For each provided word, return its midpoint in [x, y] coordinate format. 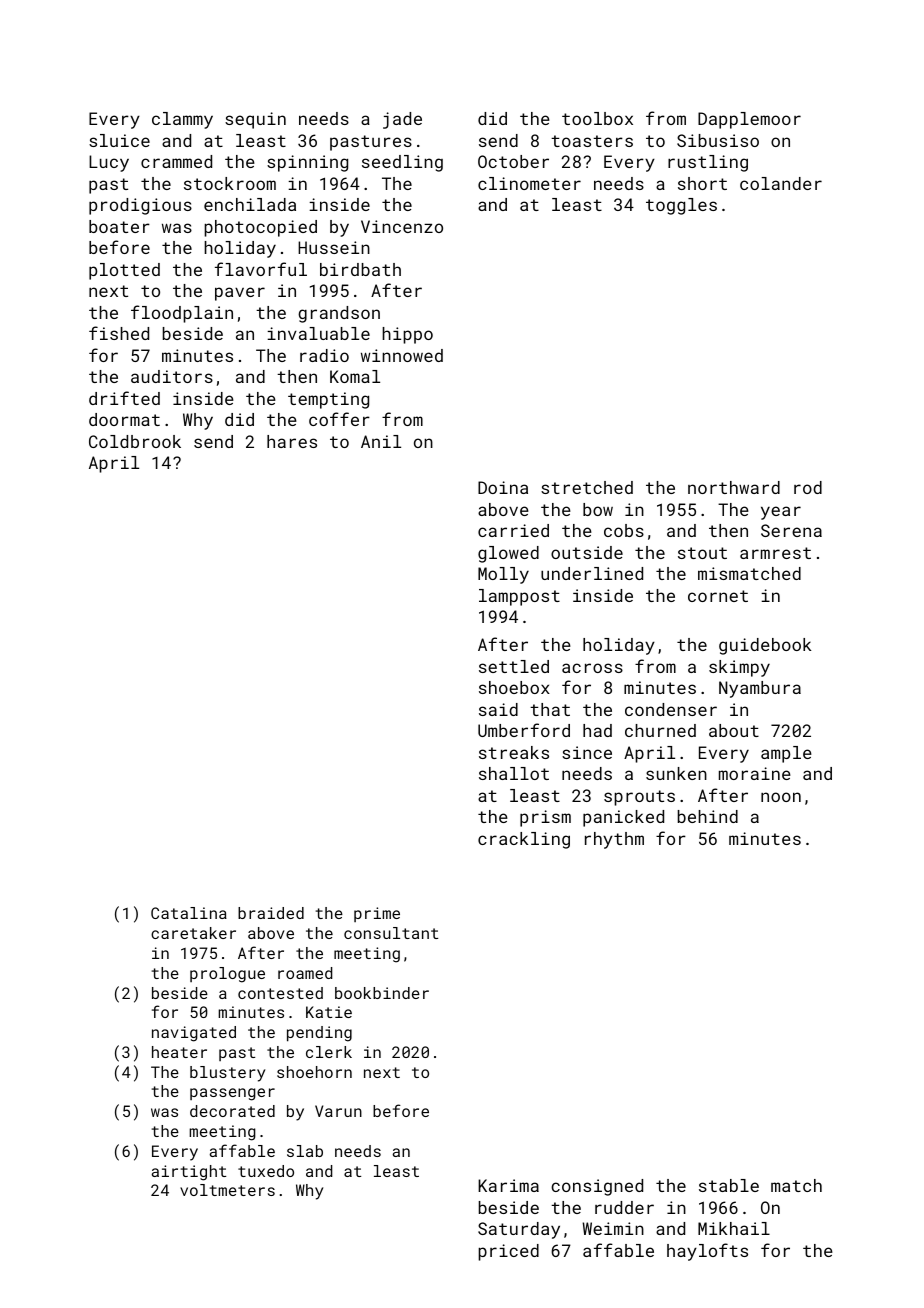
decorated [232, 1111]
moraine [755, 773]
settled [514, 666]
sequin [255, 120]
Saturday [519, 1230]
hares [292, 441]
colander [781, 183]
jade [402, 120]
